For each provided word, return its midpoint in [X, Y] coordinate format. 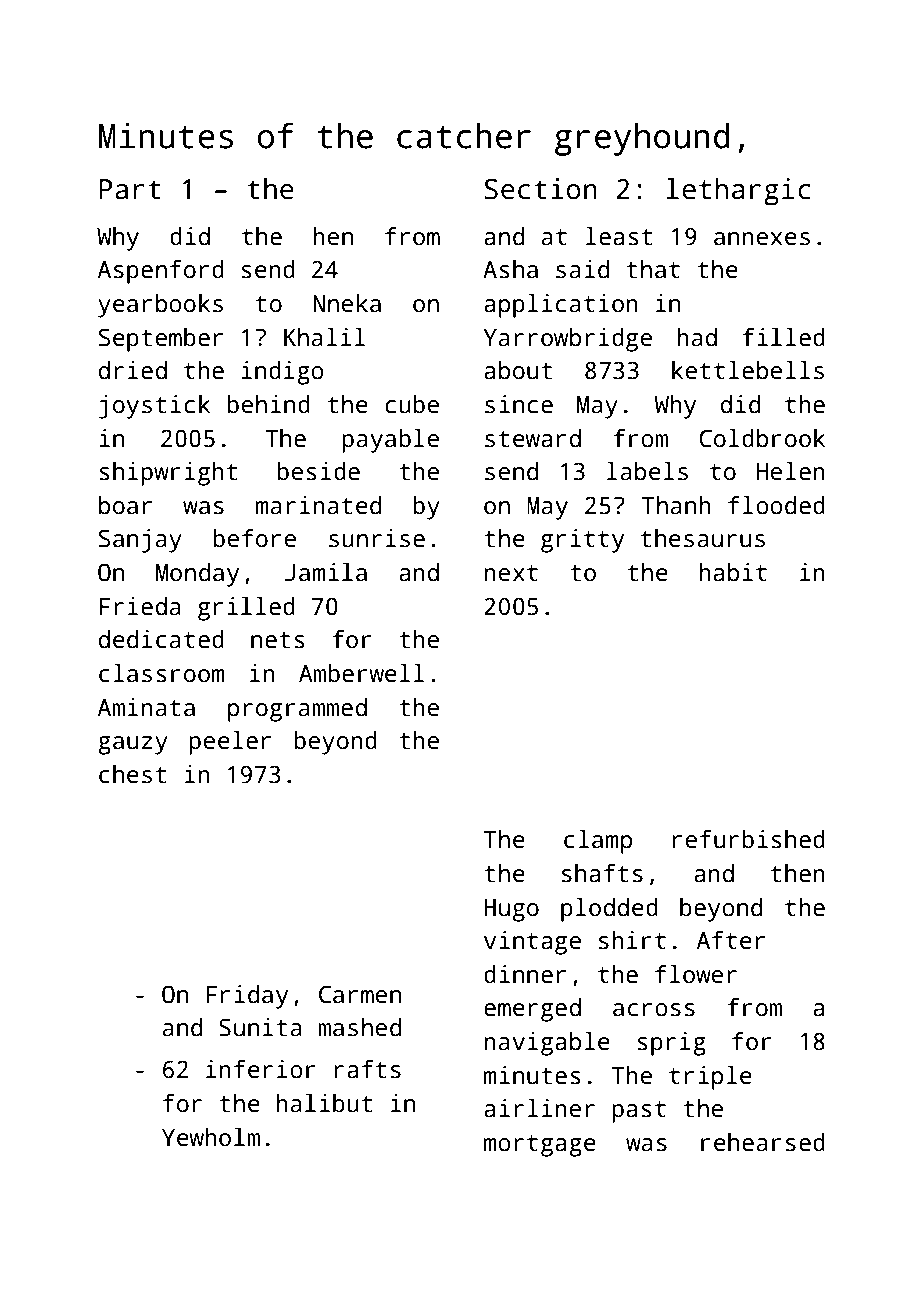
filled [783, 337]
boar [125, 505]
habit [733, 572]
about [518, 370]
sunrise [377, 538]
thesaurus [703, 538]
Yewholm [211, 1137]
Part [130, 189]
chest [133, 774]
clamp [598, 842]
